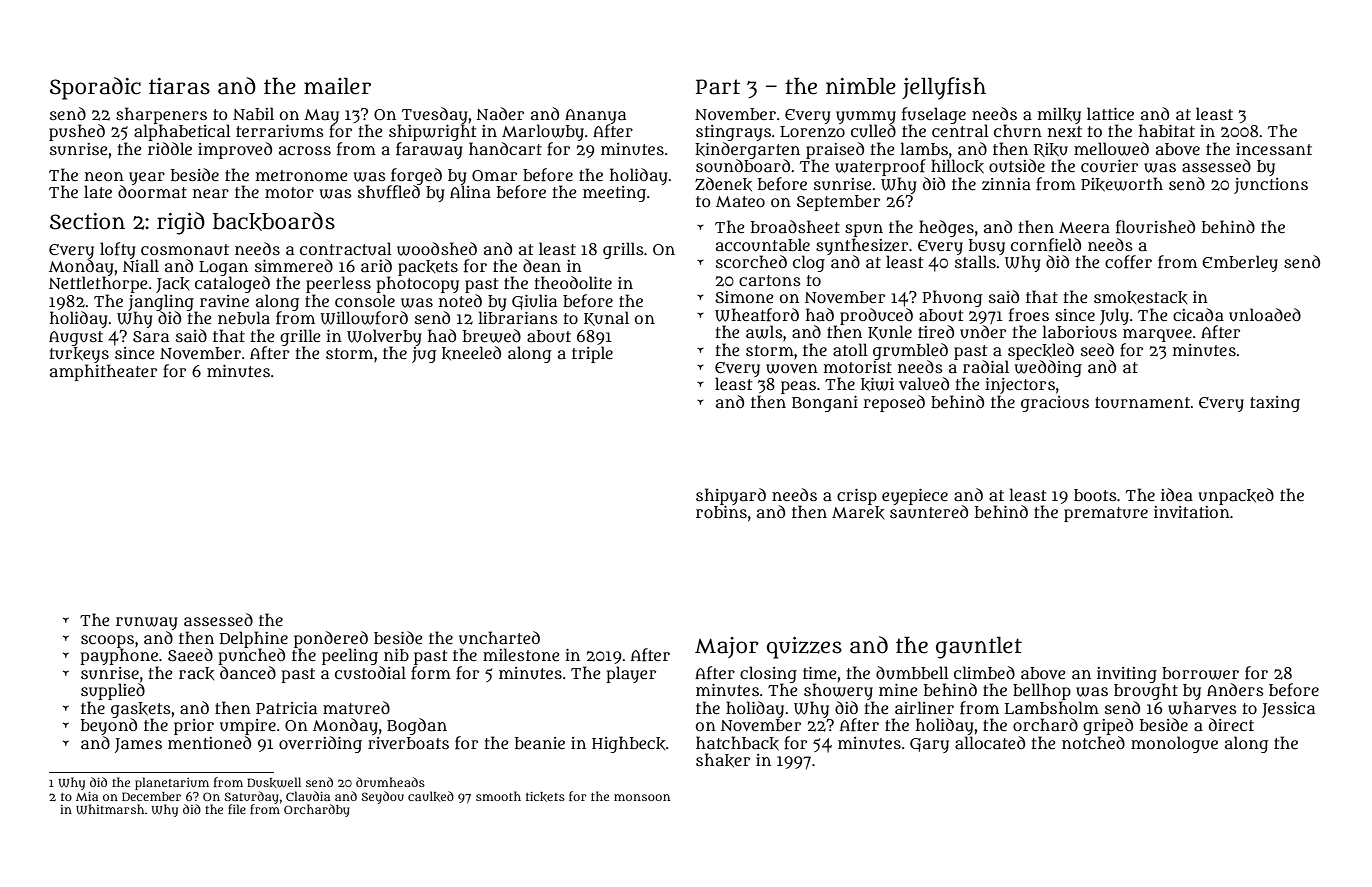 The height and width of the document is (887, 1372). Describe the element at coordinates (308, 796) in the document. I see `Claudia` at that location.
